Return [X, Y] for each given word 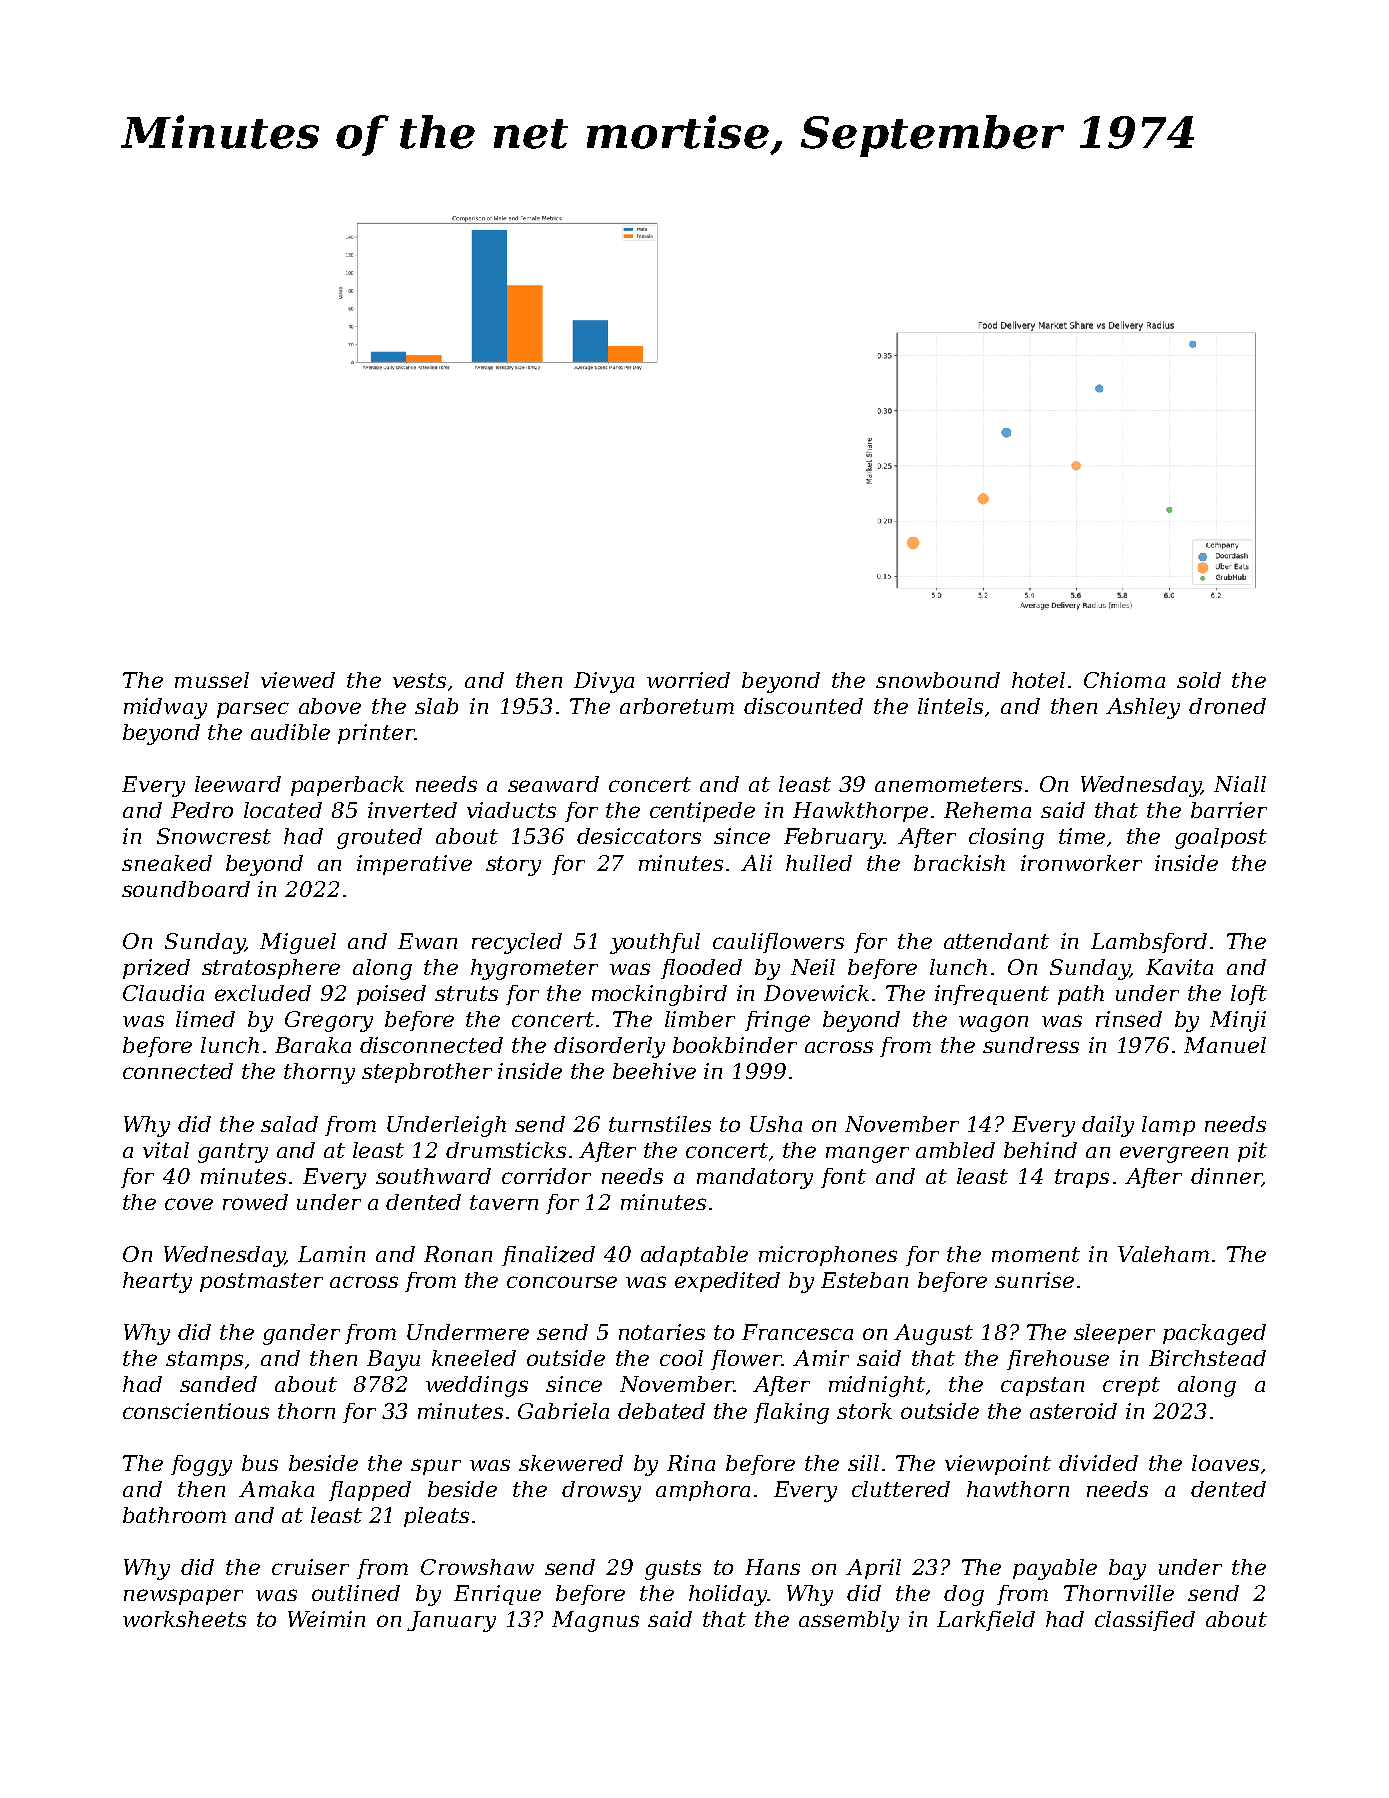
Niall [1240, 784]
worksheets [184, 1619]
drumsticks [506, 1150]
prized [156, 969]
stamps [204, 1360]
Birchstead [1207, 1358]
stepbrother [427, 1073]
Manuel [1225, 1045]
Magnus [595, 1621]
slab [436, 706]
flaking [791, 1413]
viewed [298, 680]
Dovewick [816, 993]
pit [1252, 1152]
